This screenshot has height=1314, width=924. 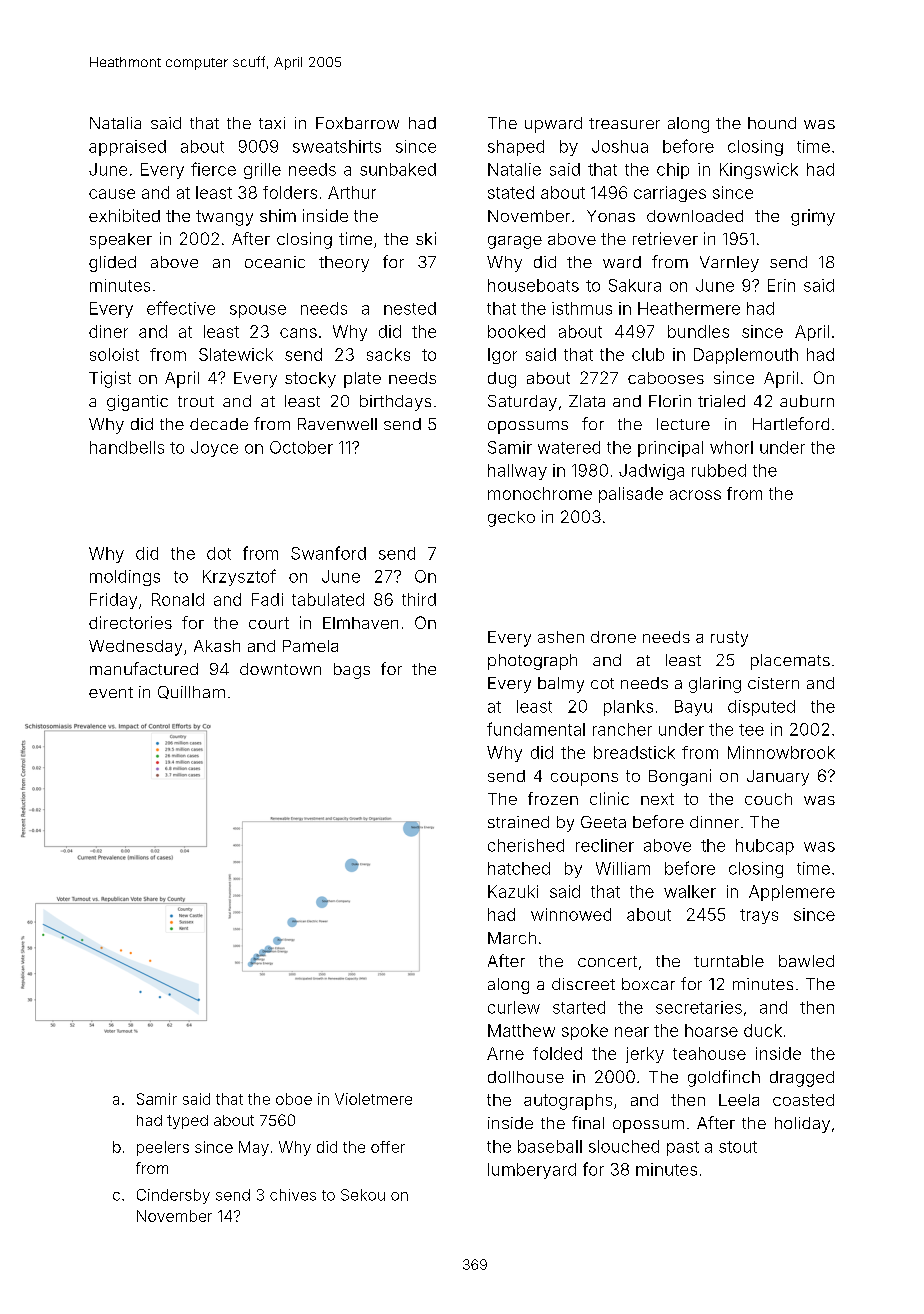 I want to click on Natalia, so click(x=115, y=123).
